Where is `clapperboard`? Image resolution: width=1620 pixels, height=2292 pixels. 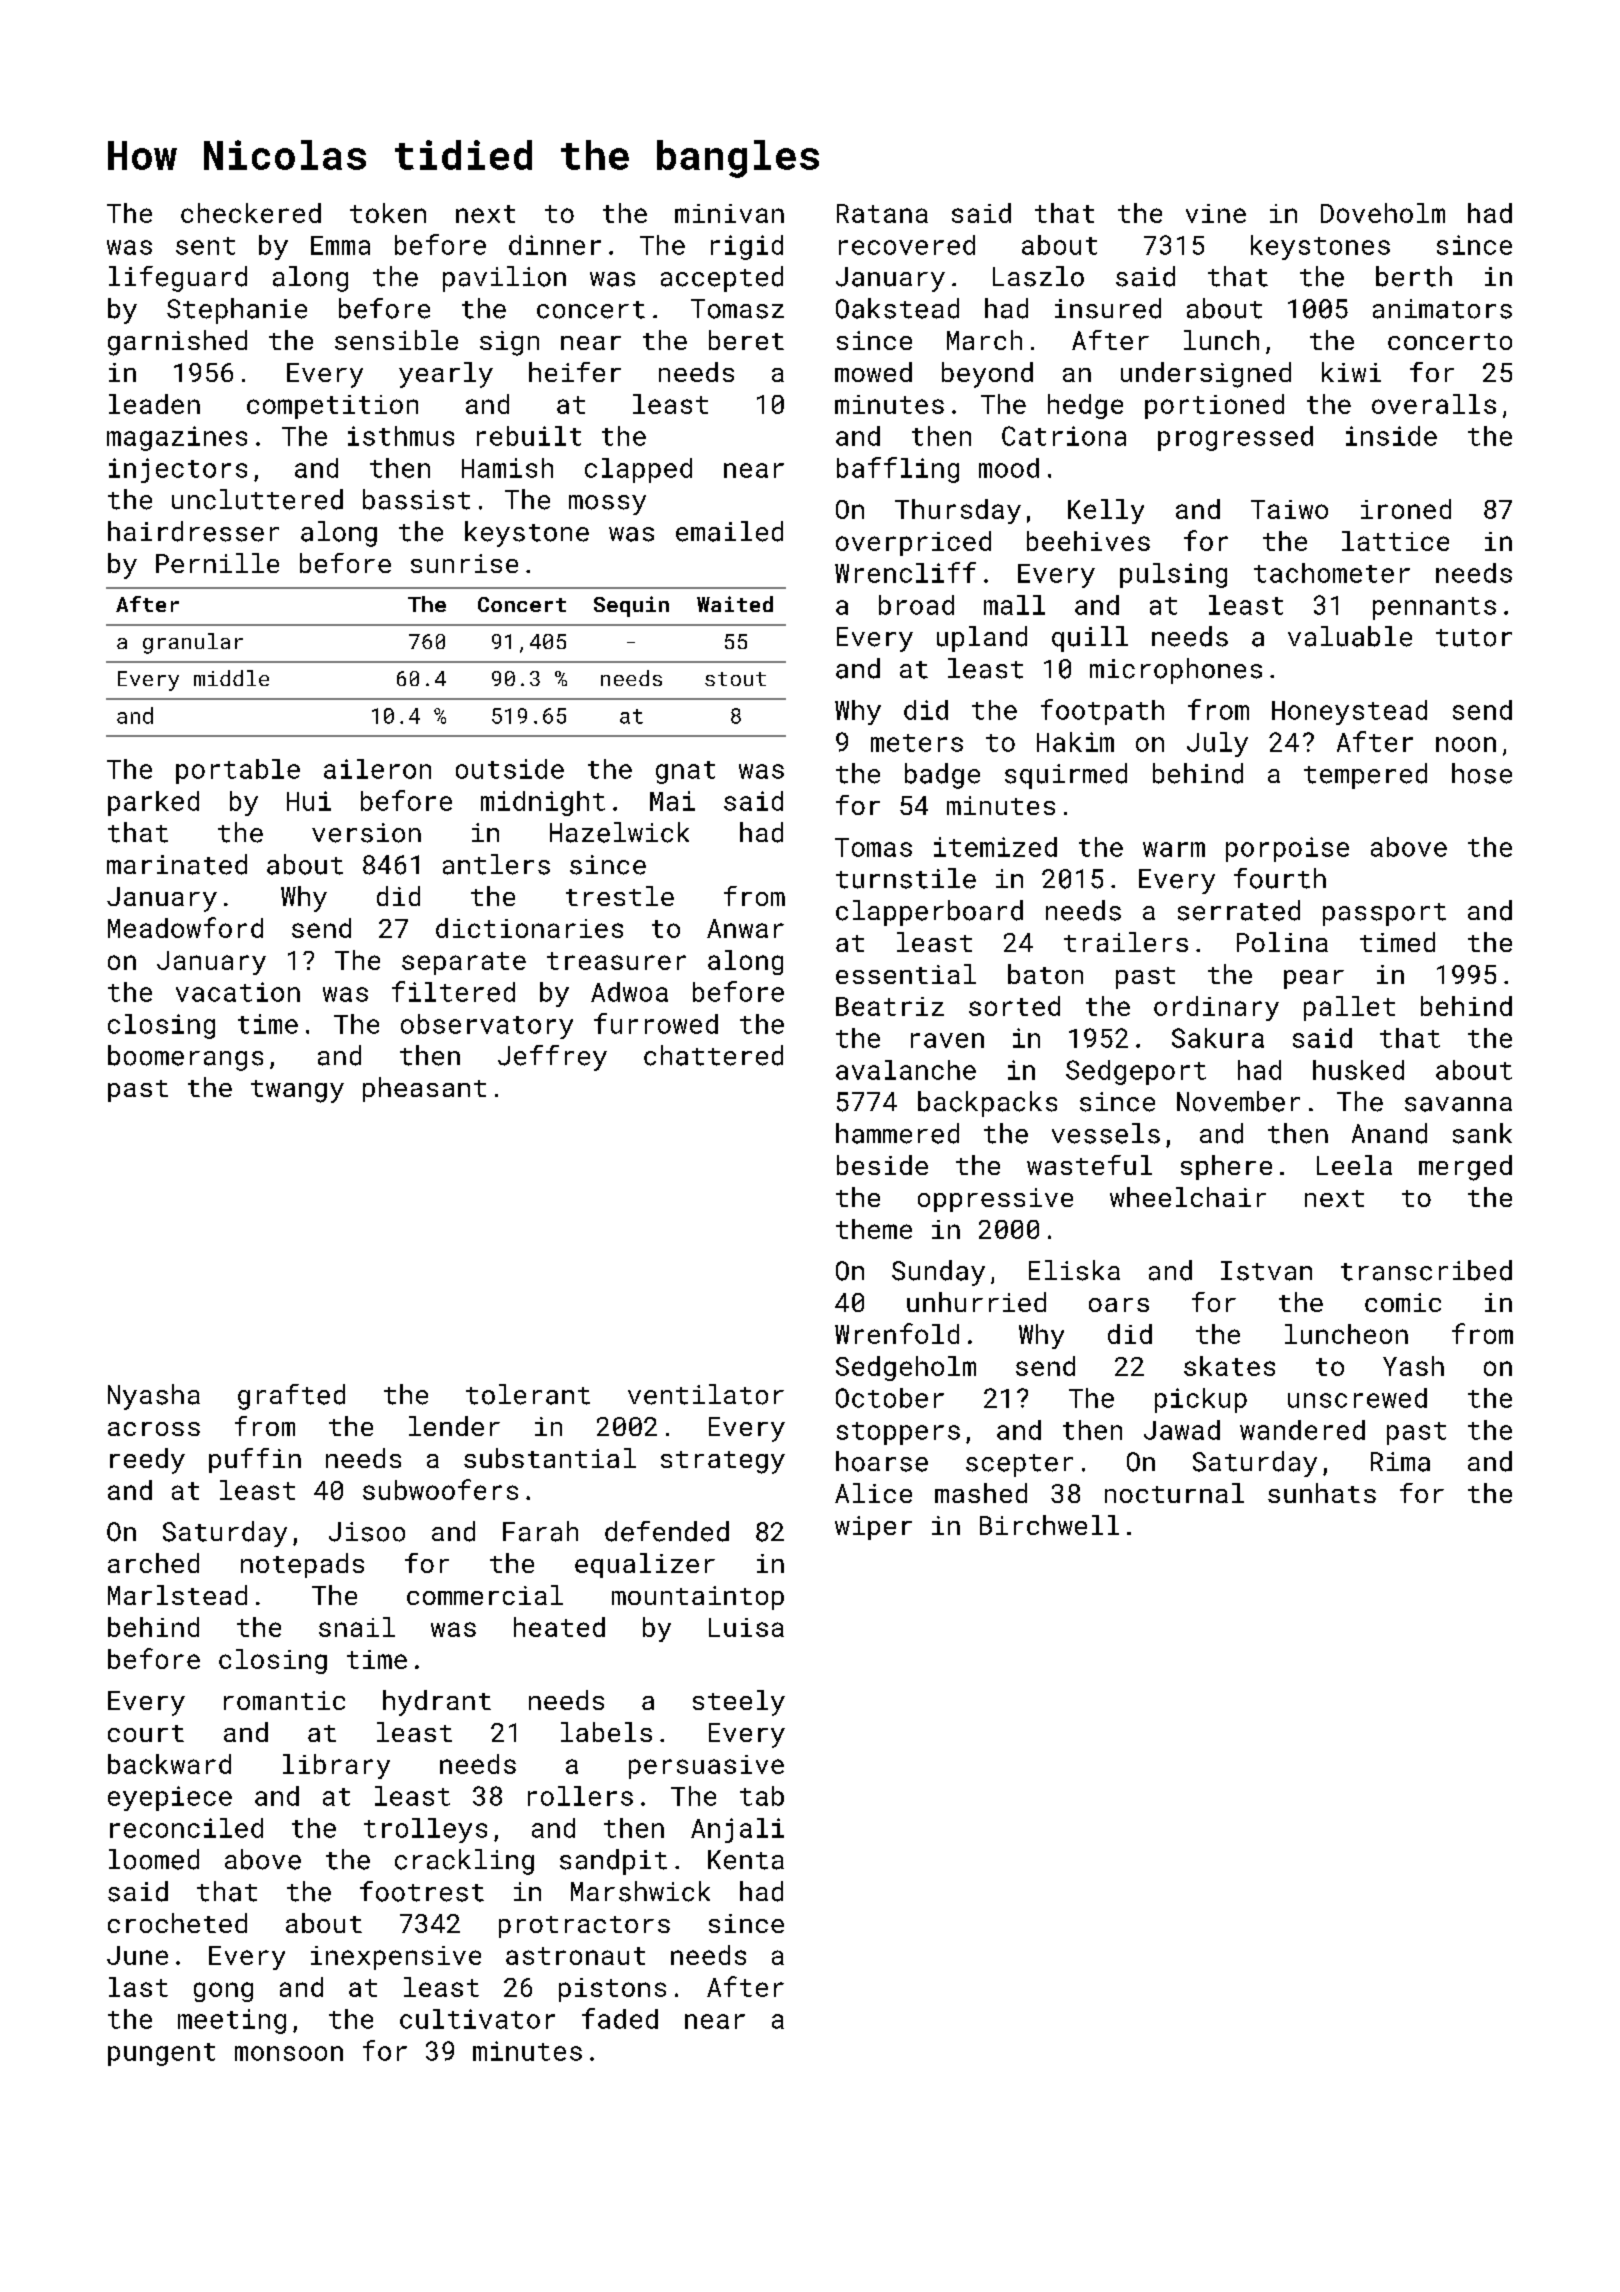
clapperboard is located at coordinates (929, 913).
